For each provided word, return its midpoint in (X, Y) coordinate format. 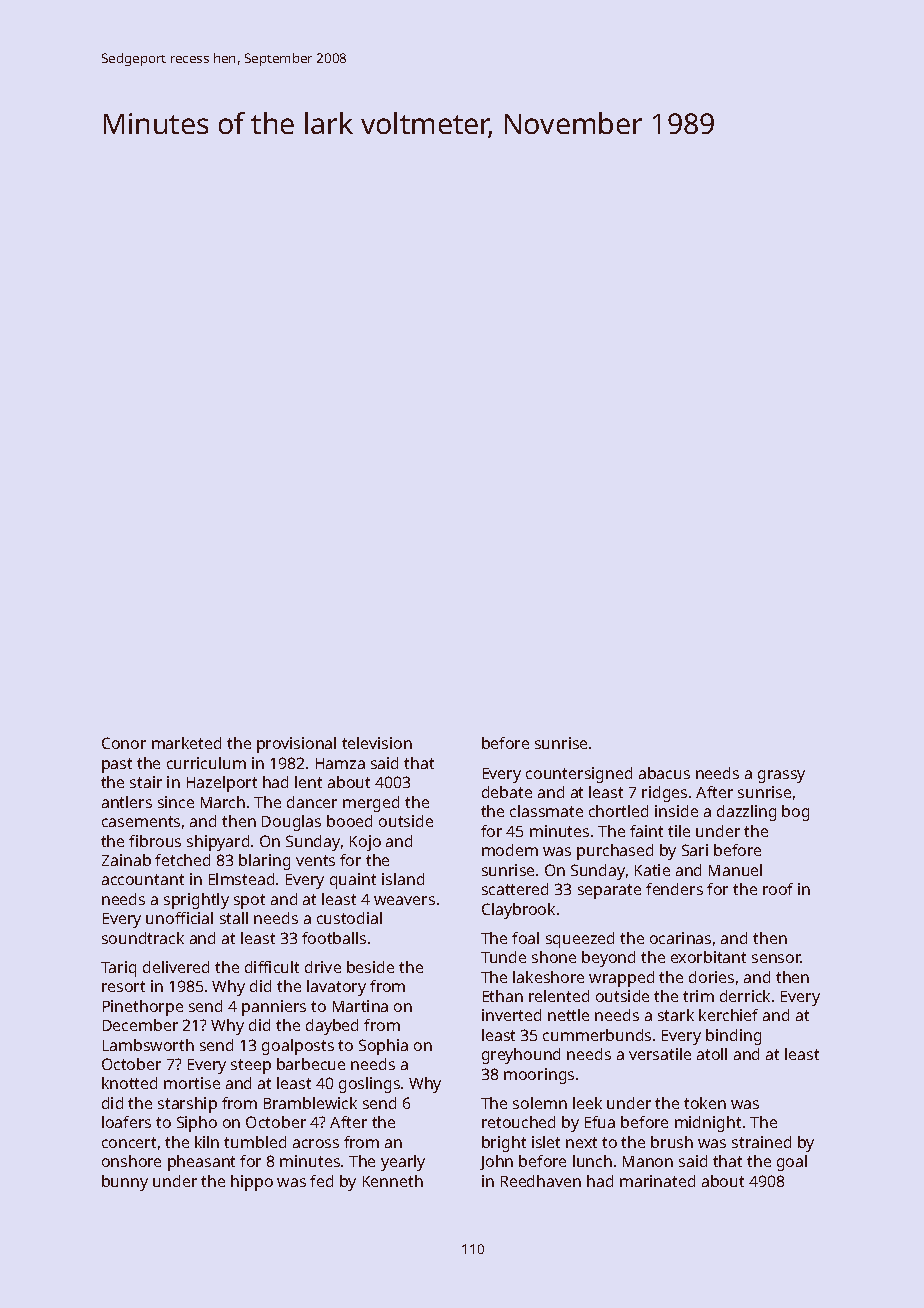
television (377, 743)
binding (733, 1037)
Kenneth (393, 1181)
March (223, 802)
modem (510, 850)
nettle (568, 1015)
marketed (186, 743)
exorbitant (708, 957)
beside (370, 967)
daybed (332, 1027)
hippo (252, 1183)
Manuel (735, 870)
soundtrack (143, 938)
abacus (664, 773)
